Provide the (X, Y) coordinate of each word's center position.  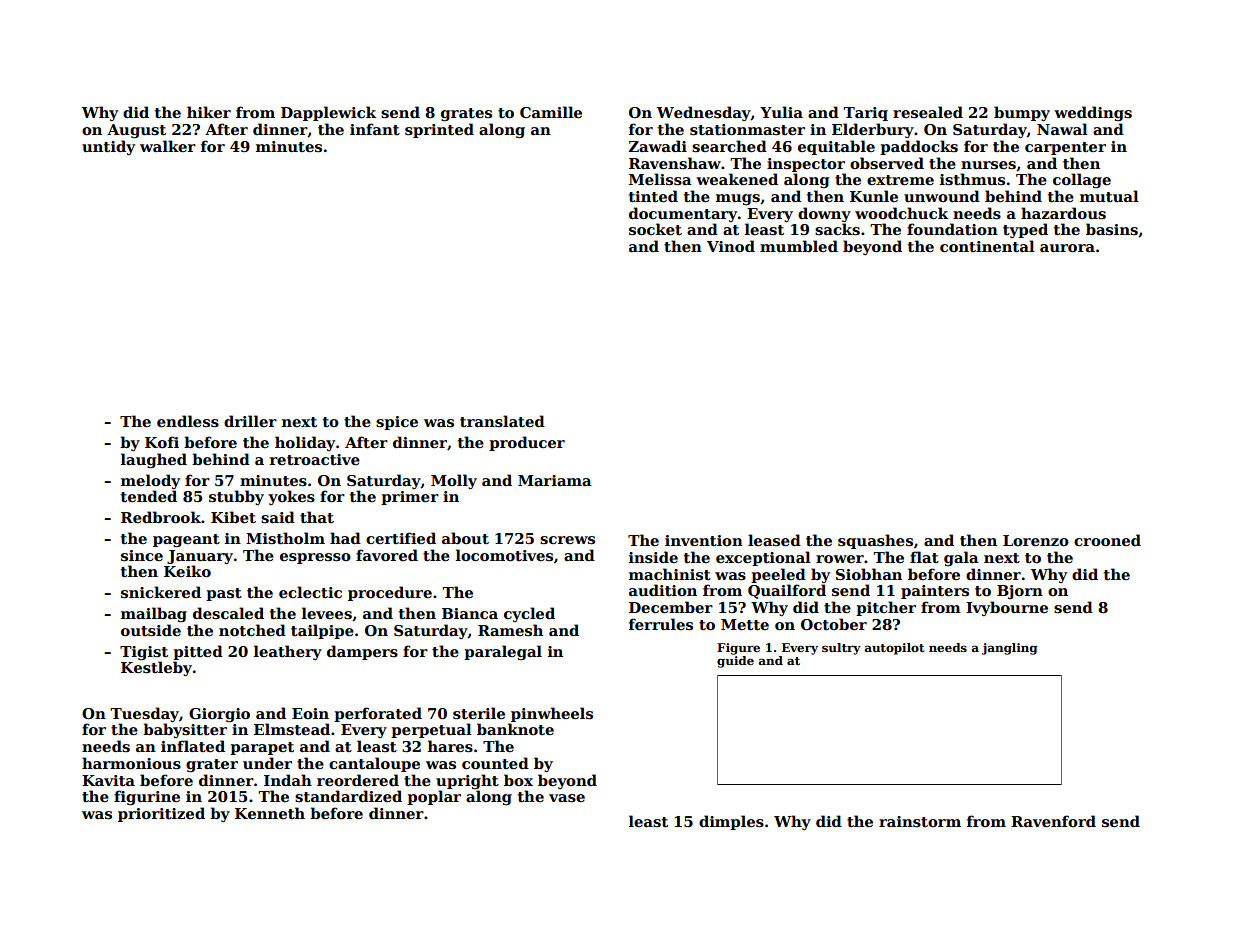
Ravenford (1053, 821)
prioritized (161, 814)
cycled (529, 614)
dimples (731, 822)
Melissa (660, 179)
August (136, 131)
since (142, 555)
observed (887, 163)
